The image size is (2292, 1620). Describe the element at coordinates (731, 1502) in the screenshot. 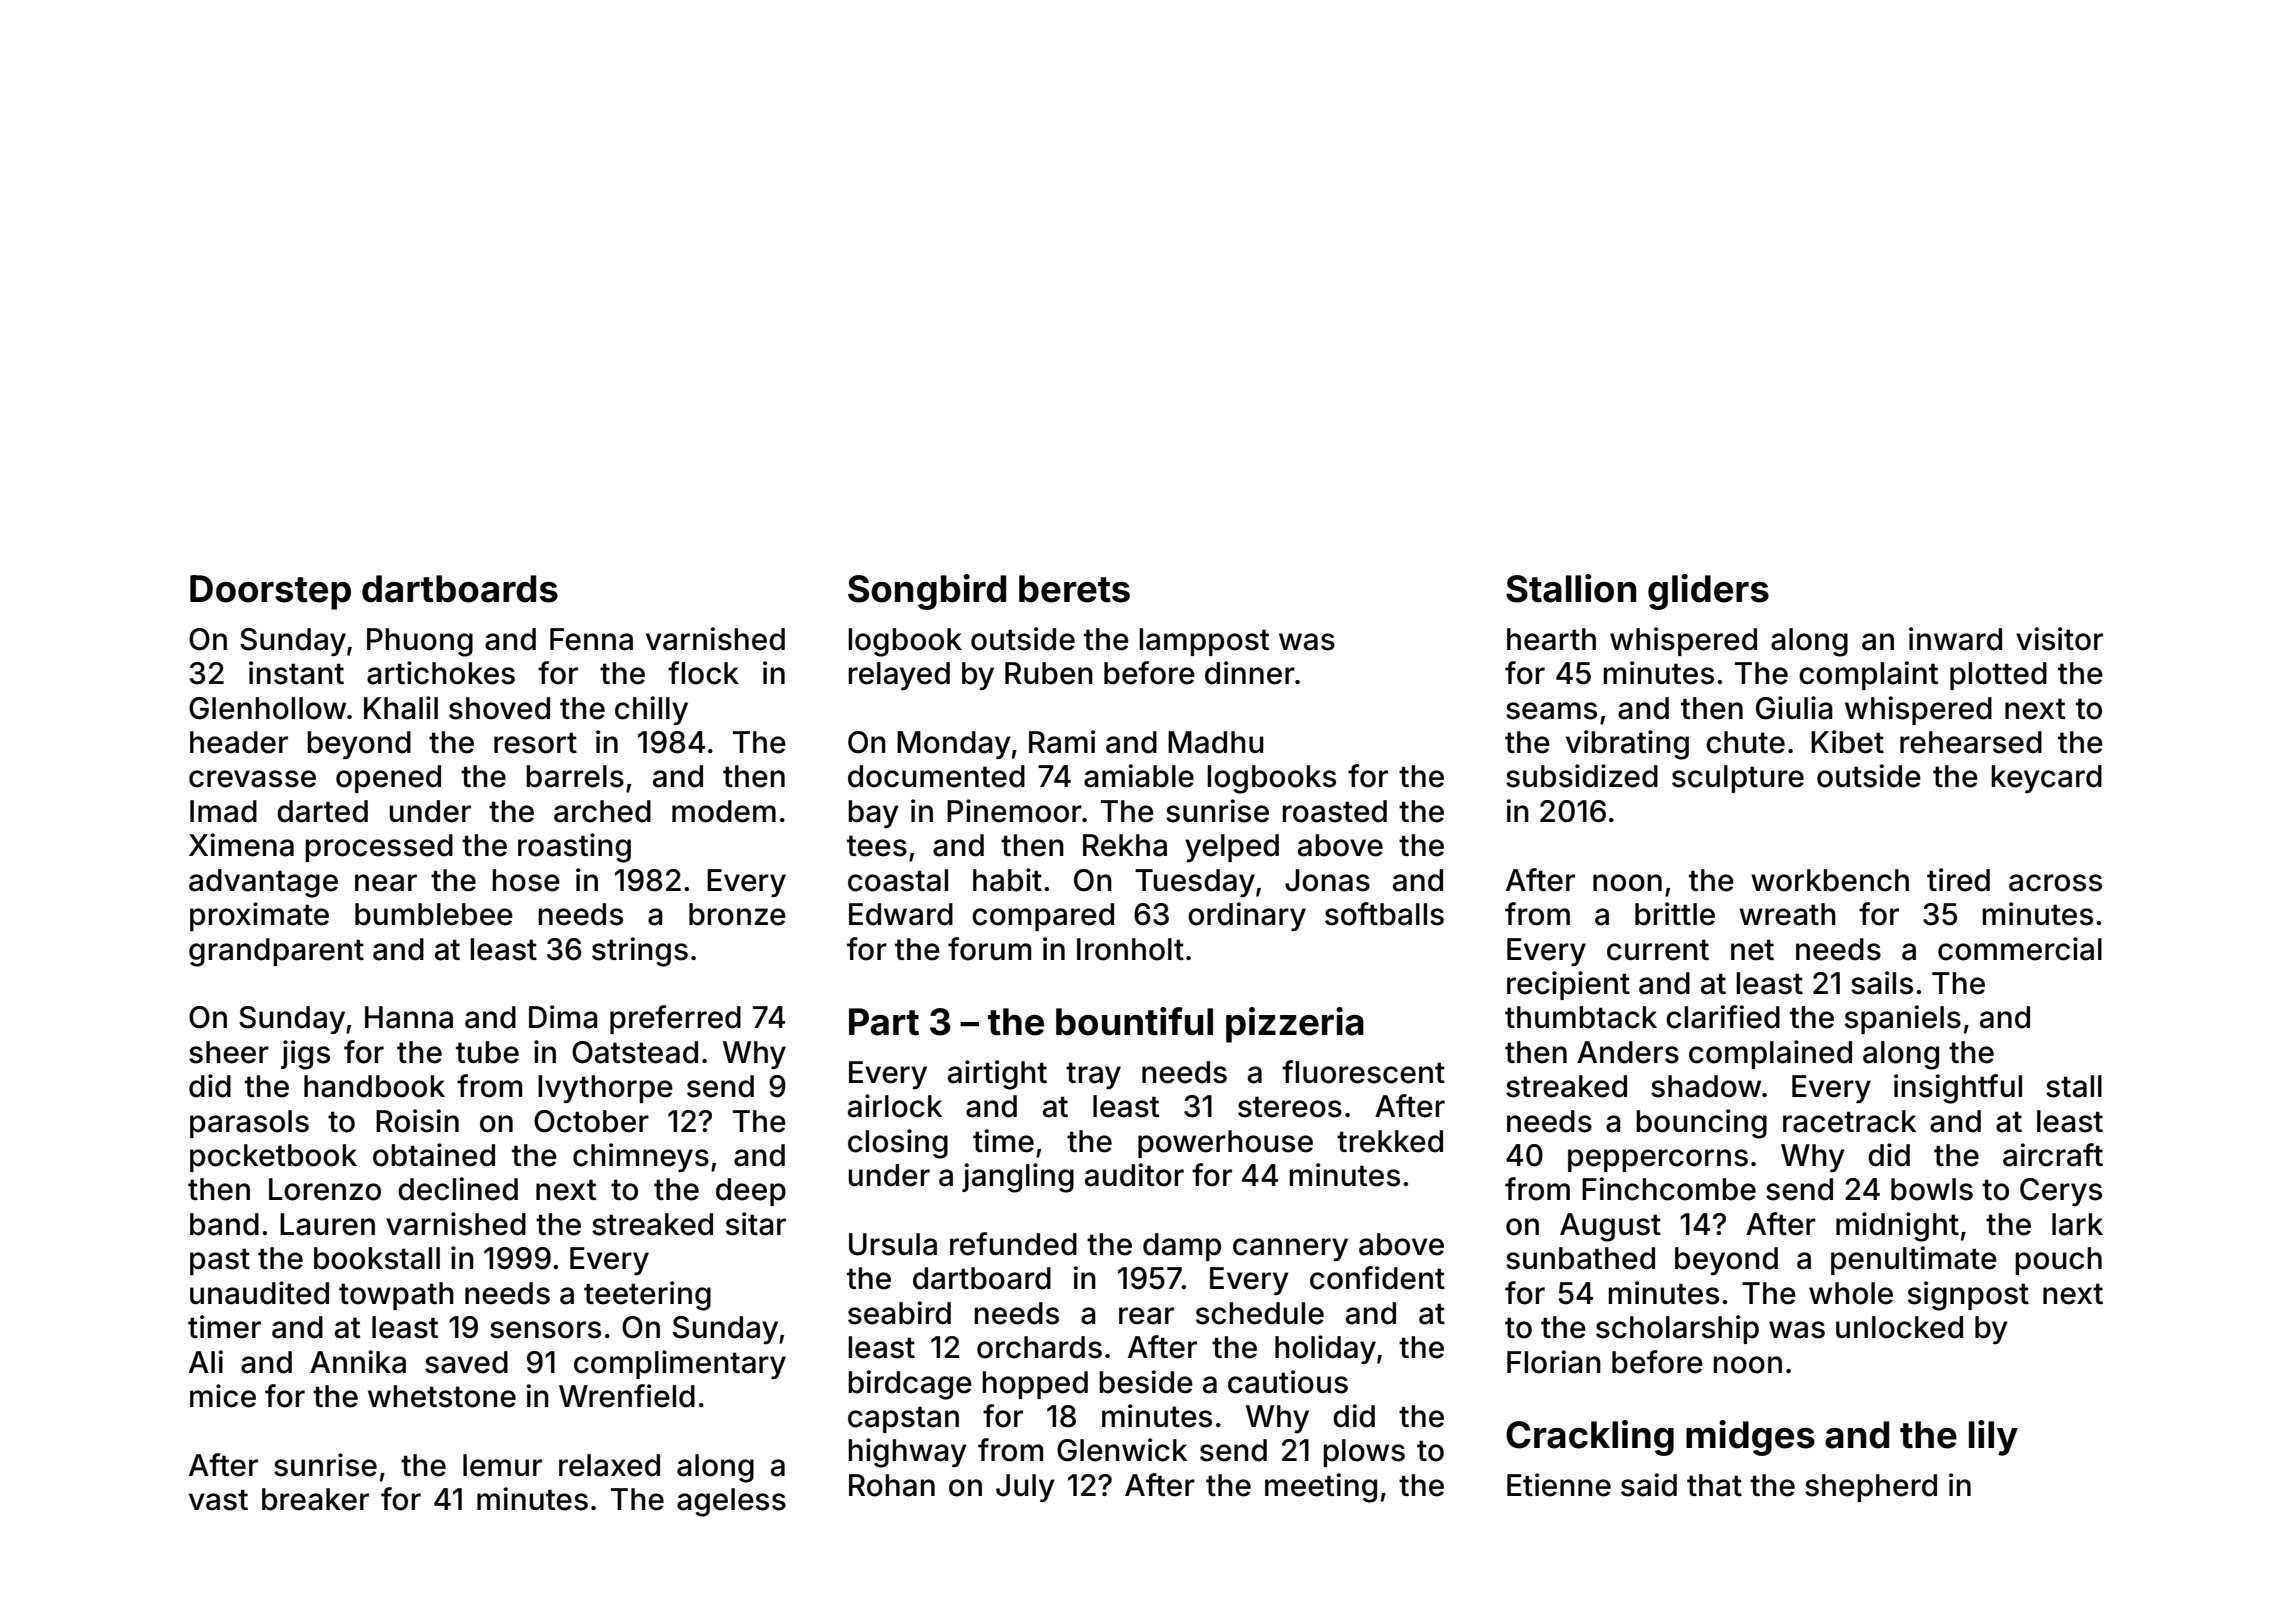

I see `ageless` at that location.
